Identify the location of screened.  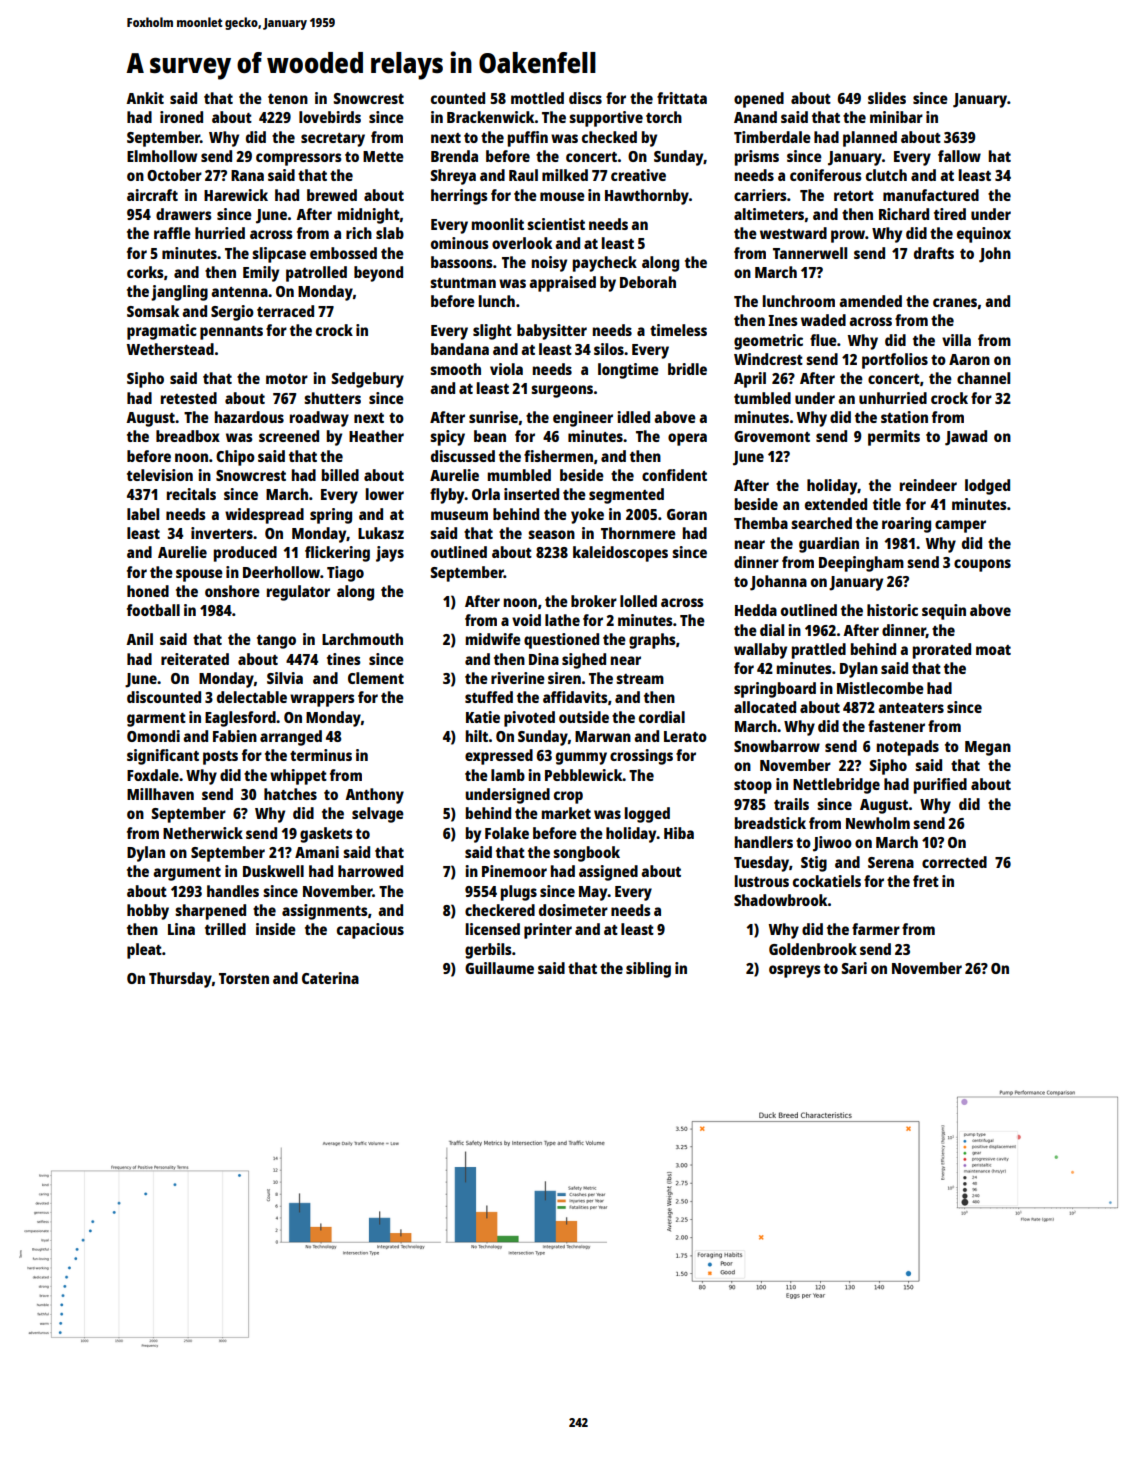
(289, 436).
